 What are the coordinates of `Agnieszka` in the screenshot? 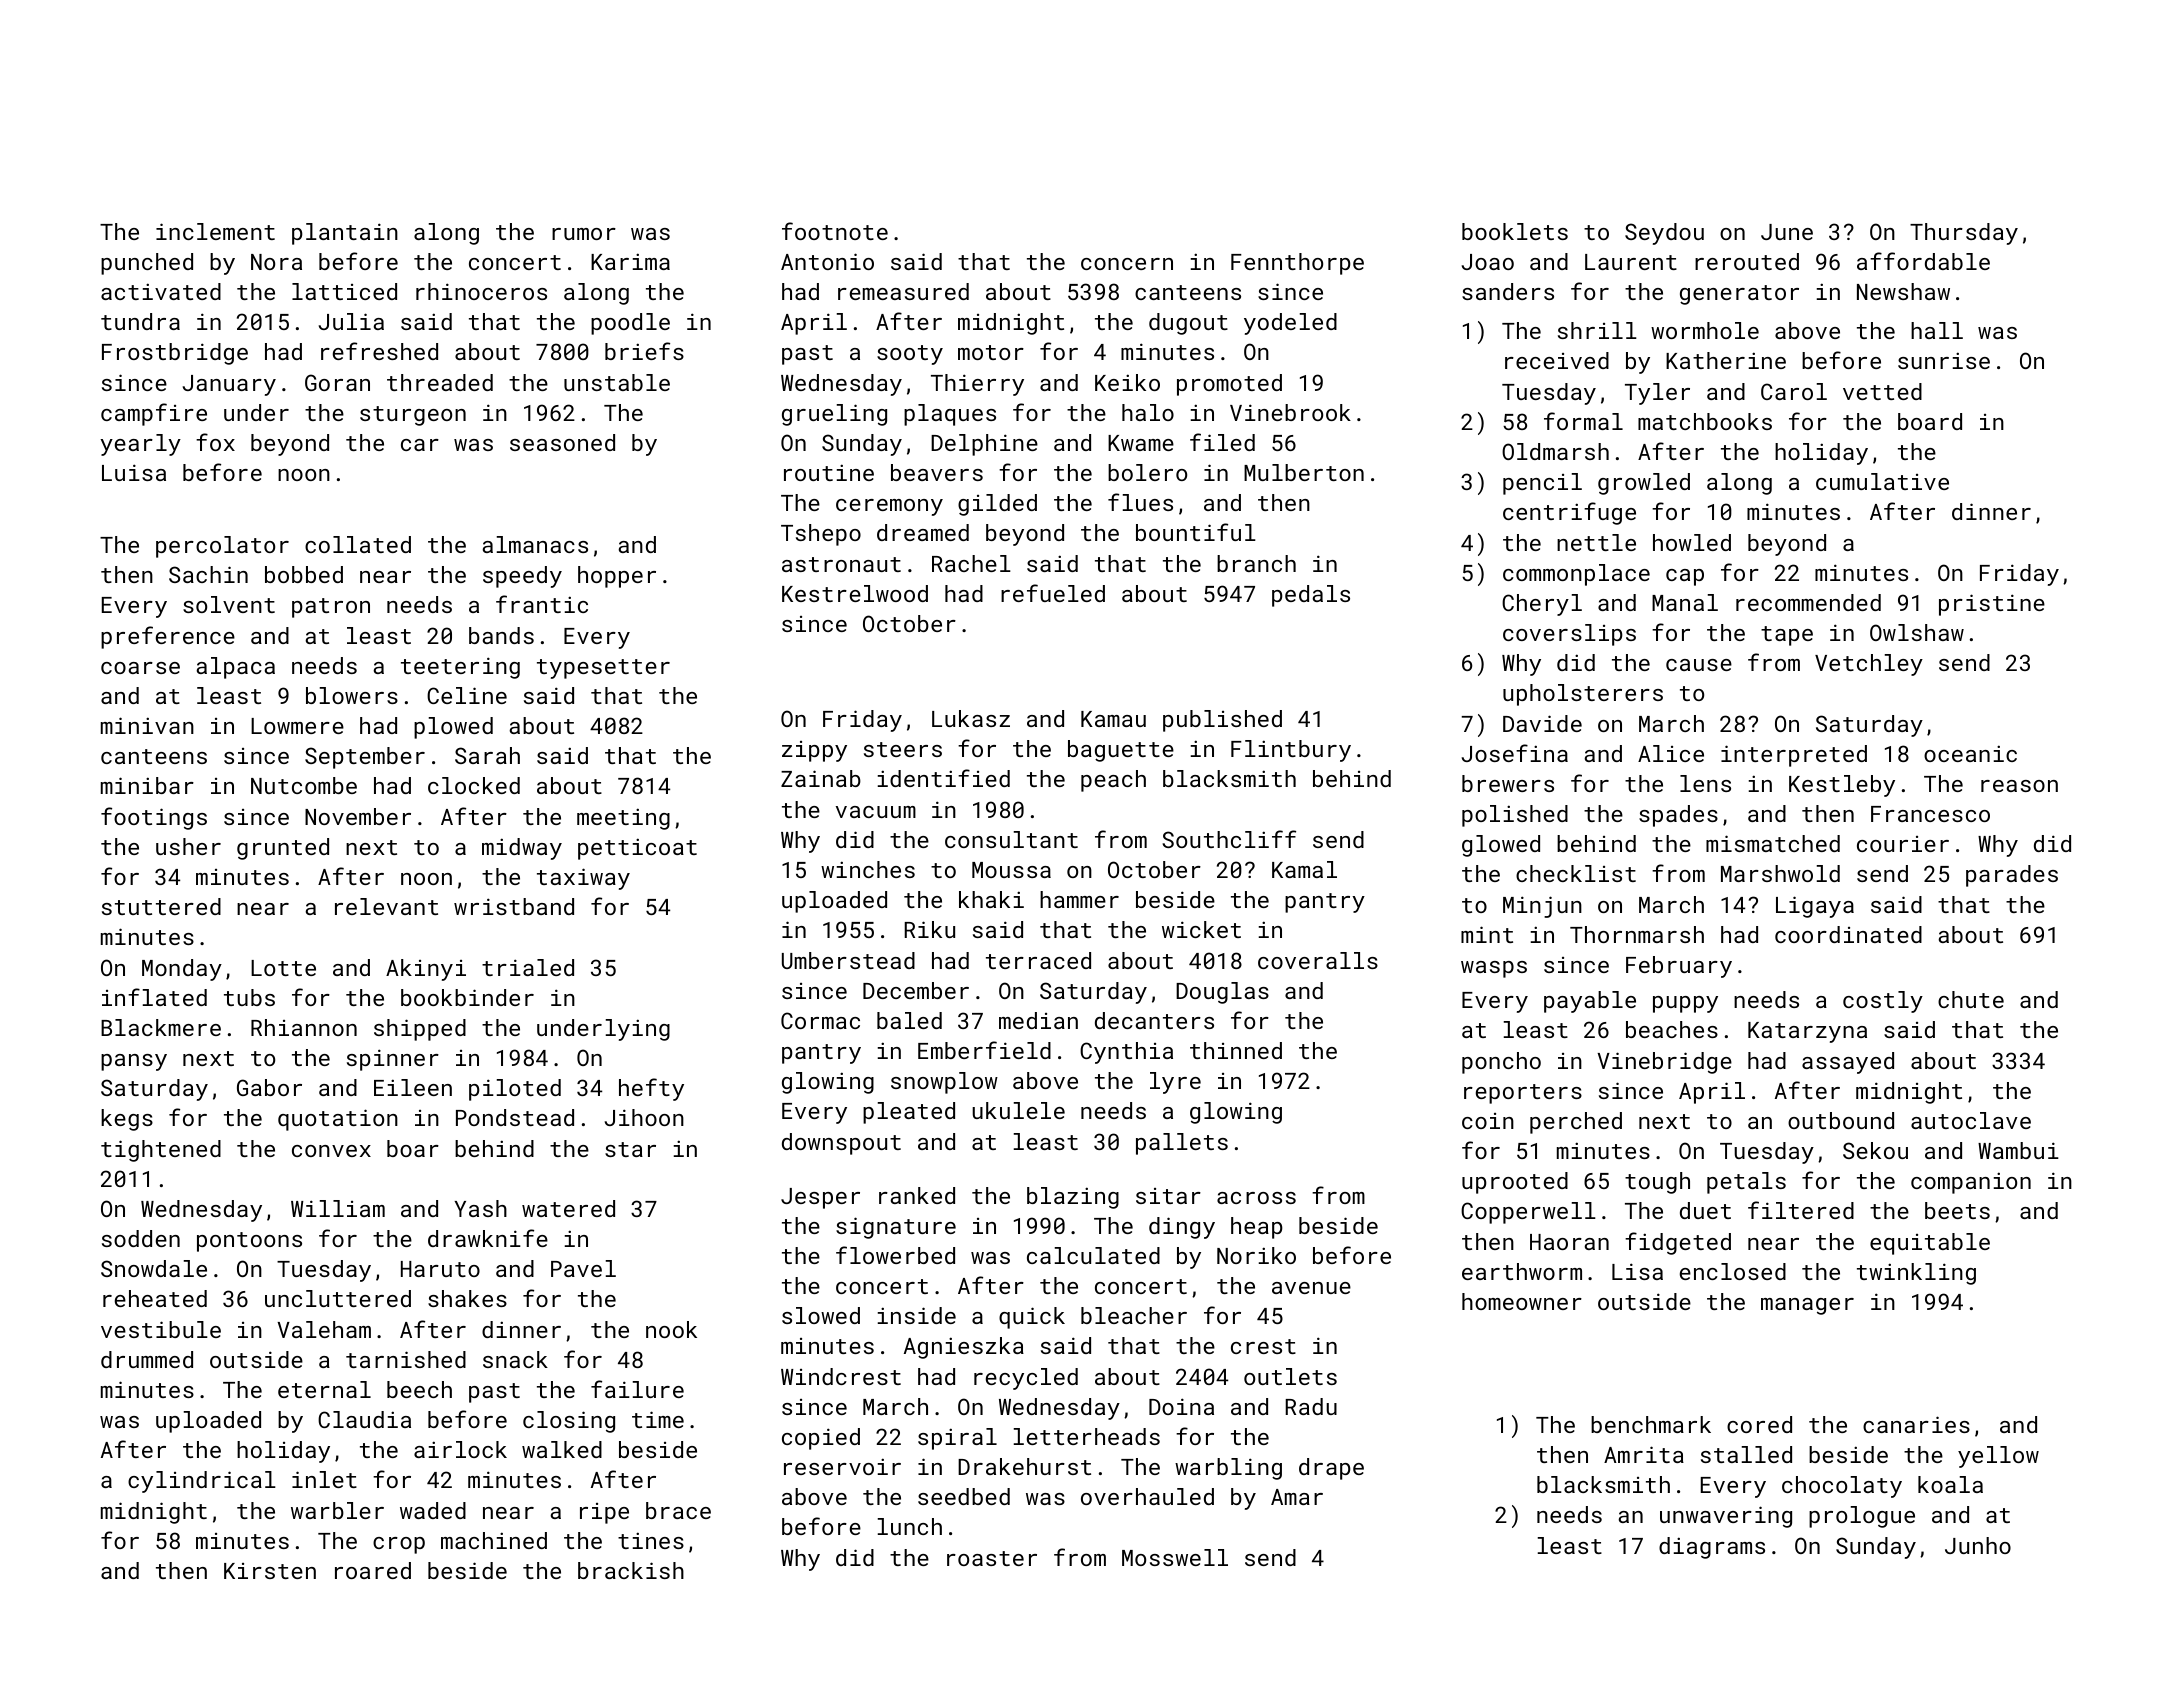 It's located at (964, 1348).
